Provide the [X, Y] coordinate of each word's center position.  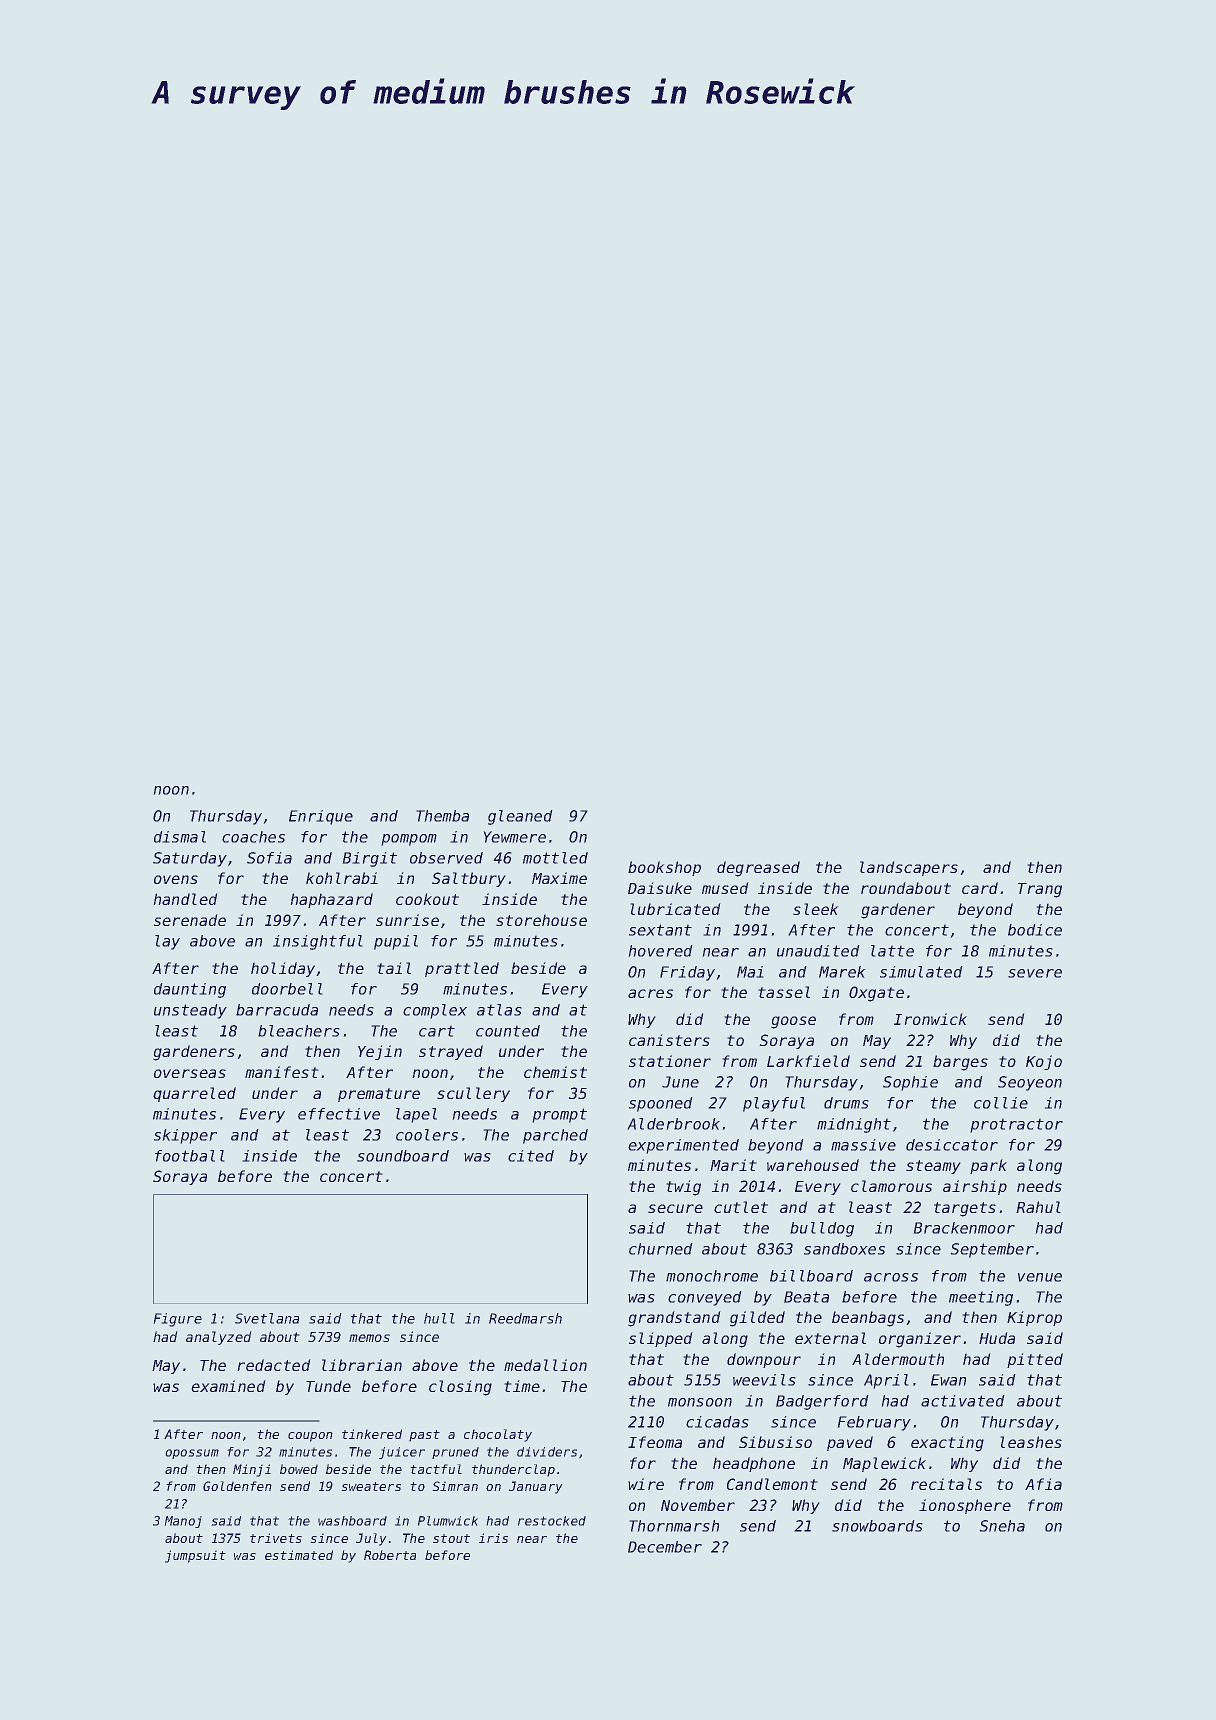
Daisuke [660, 888]
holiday [283, 969]
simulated [921, 972]
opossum [192, 1454]
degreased [758, 869]
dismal [180, 837]
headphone [754, 1464]
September [992, 1250]
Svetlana [267, 1318]
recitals [946, 1484]
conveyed [705, 1298]
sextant [660, 930]
